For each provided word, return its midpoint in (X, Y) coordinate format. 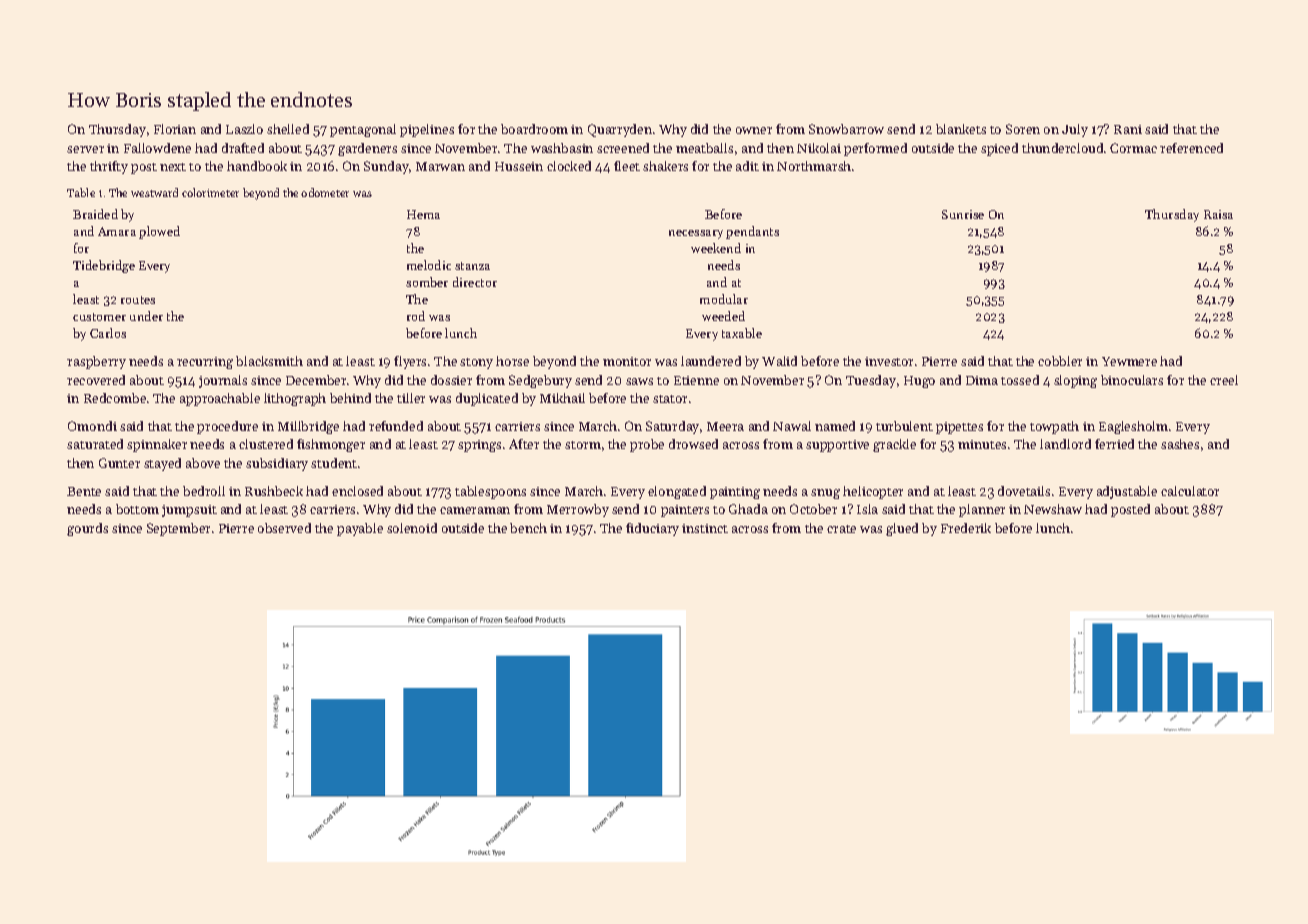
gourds (87, 529)
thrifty (109, 167)
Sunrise (963, 214)
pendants (752, 232)
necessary (696, 234)
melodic (429, 265)
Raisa (1218, 214)
